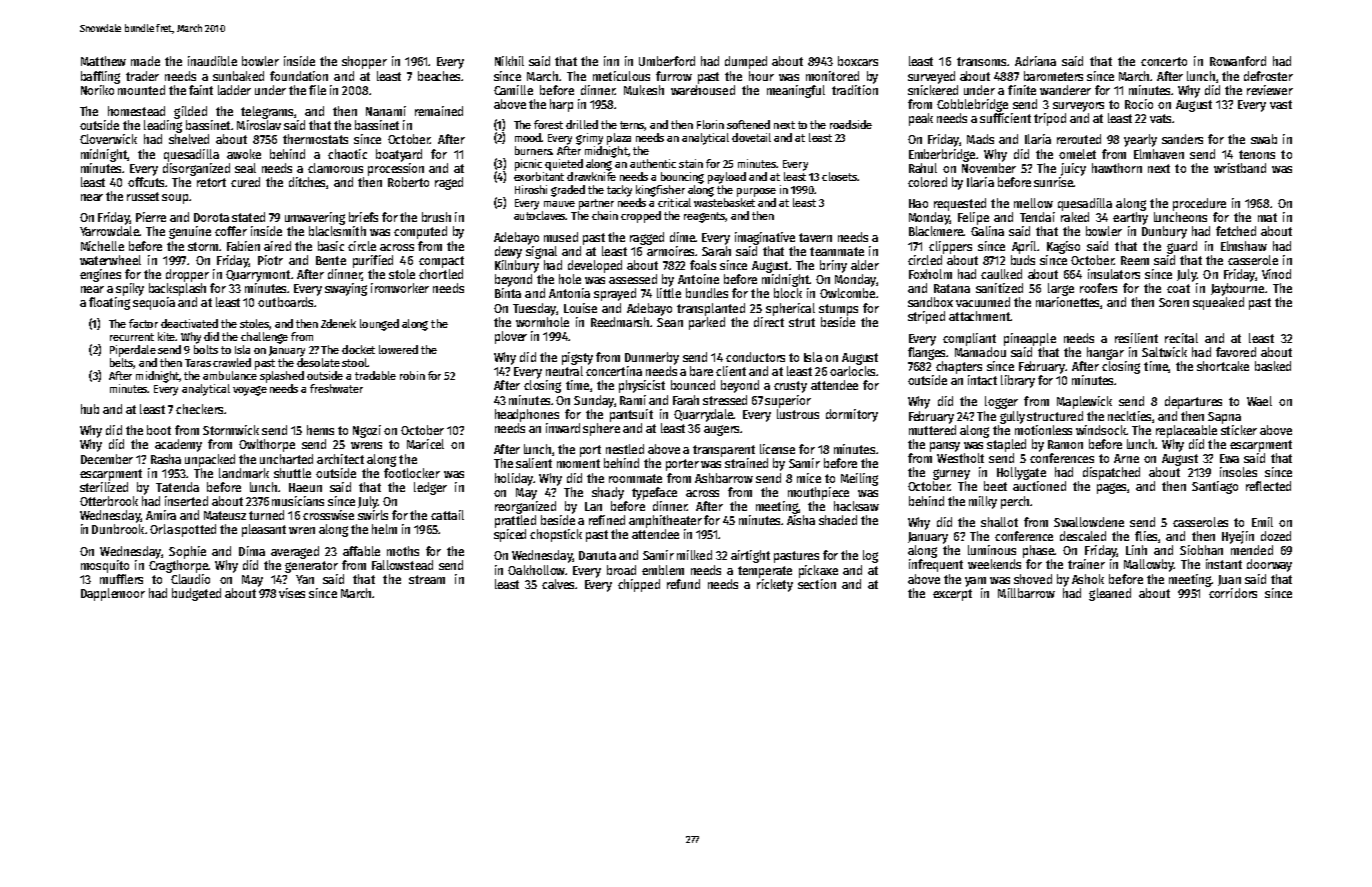 This document has height=887, width=1372. I want to click on vacuumed, so click(983, 302).
